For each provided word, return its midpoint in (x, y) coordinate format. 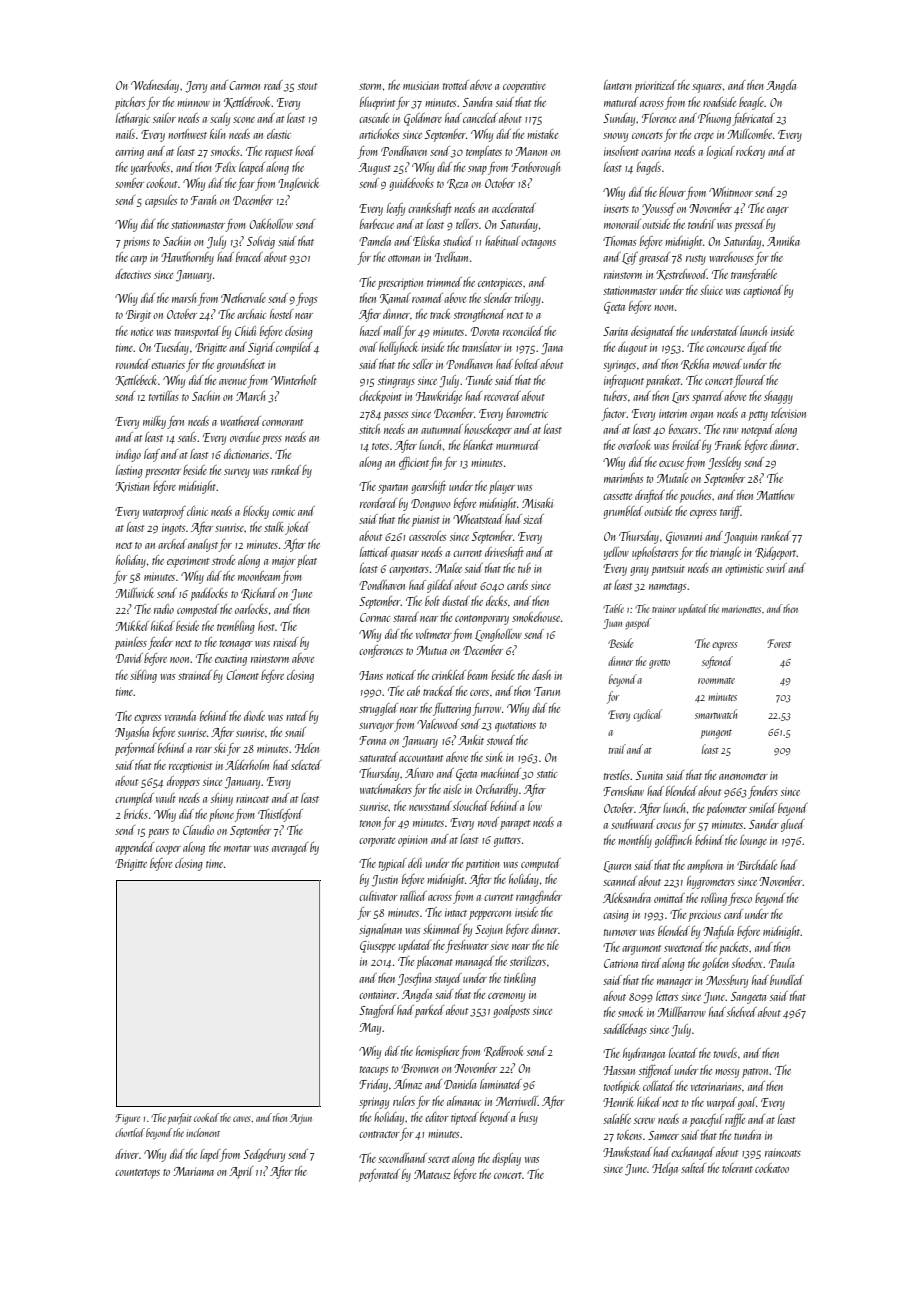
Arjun (301, 1119)
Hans (371, 675)
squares (707, 88)
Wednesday (155, 86)
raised (285, 642)
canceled (480, 118)
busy (528, 1118)
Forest (779, 643)
